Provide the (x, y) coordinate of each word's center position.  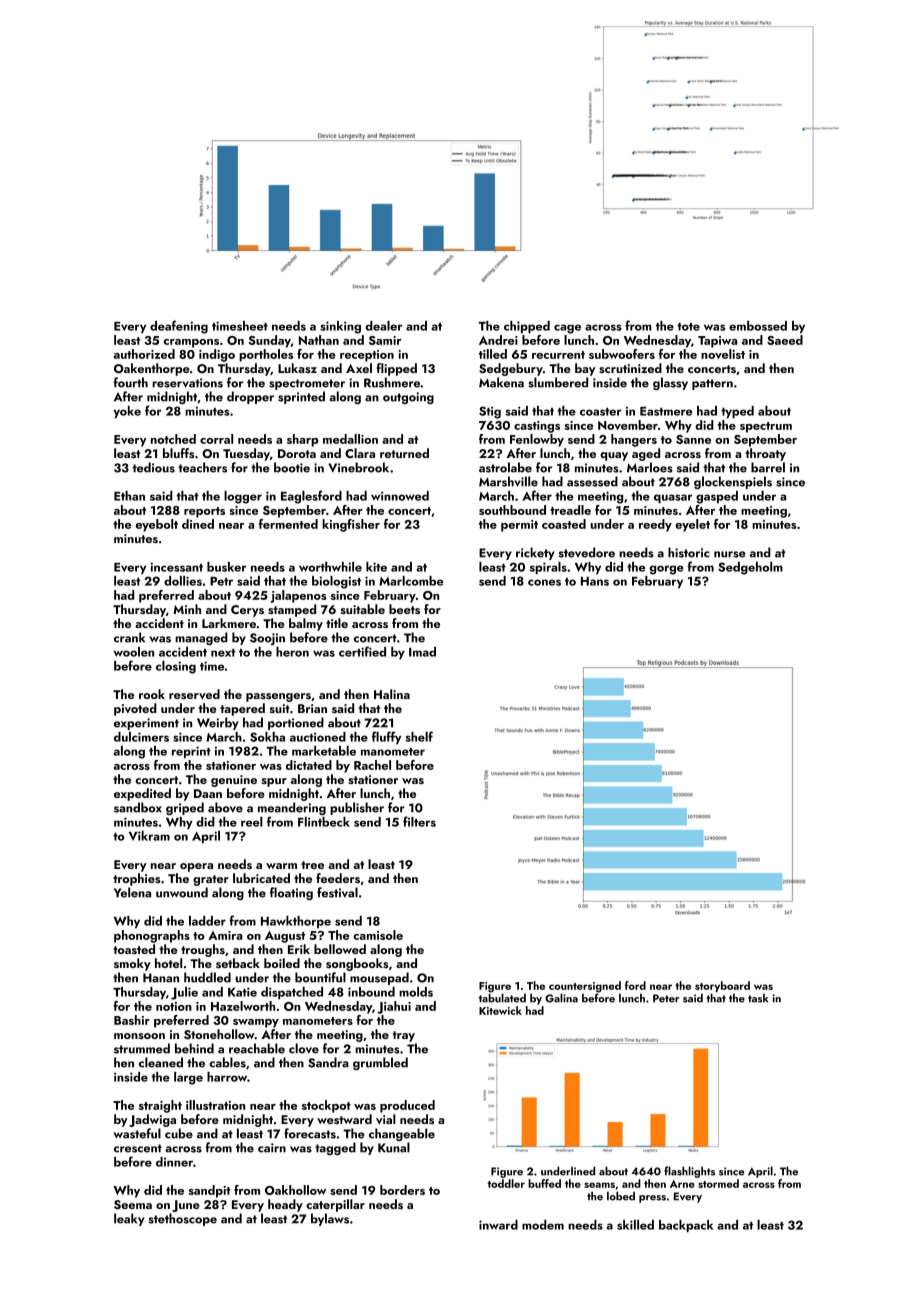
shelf (419, 736)
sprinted (301, 397)
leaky (129, 1219)
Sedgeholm (750, 568)
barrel (768, 467)
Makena (501, 382)
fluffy (386, 737)
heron (292, 652)
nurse (730, 554)
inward (498, 1225)
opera (196, 867)
